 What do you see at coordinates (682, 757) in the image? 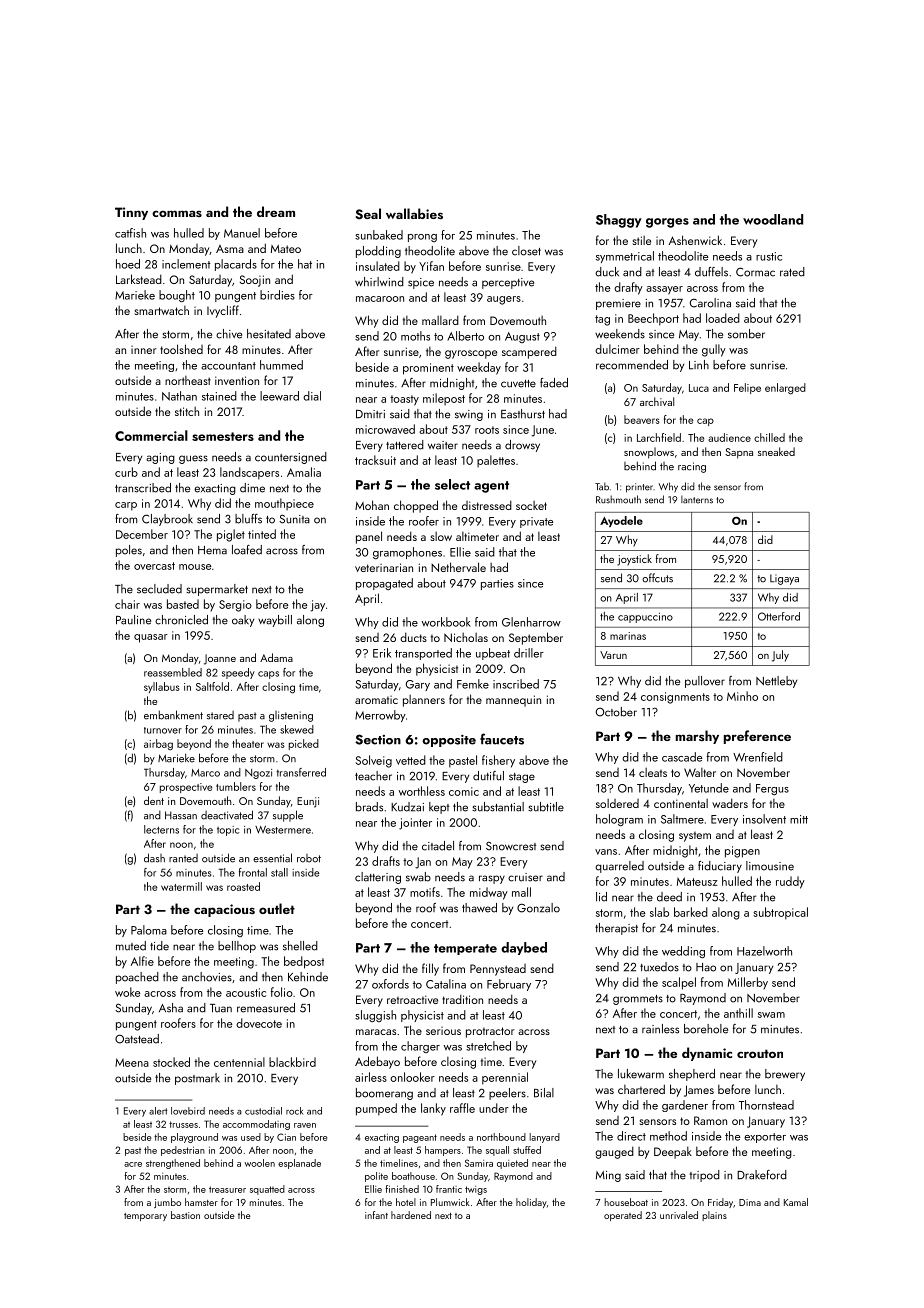
I see `cascade` at bounding box center [682, 757].
